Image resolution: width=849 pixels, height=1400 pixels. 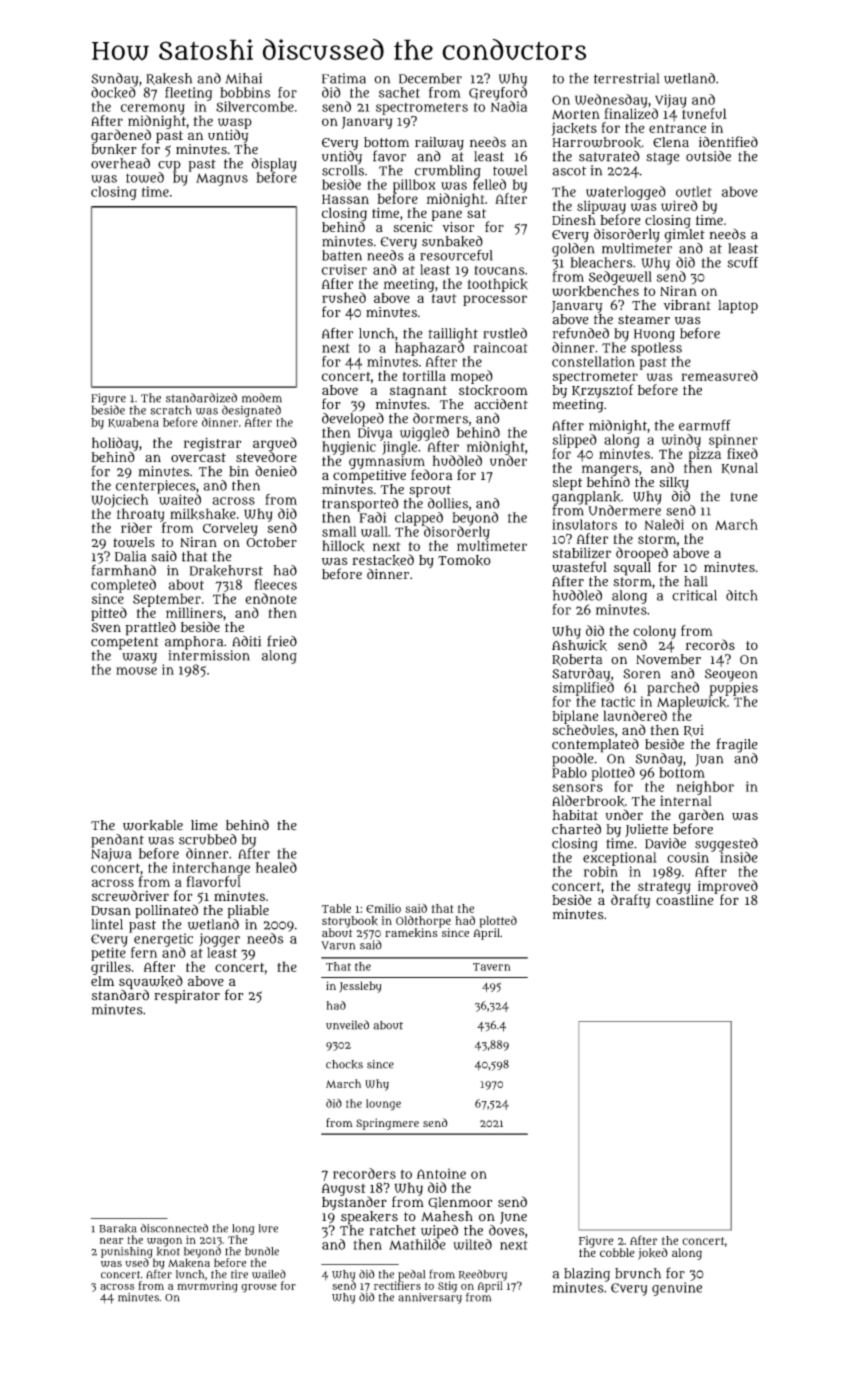 What do you see at coordinates (276, 867) in the screenshot?
I see `healed` at bounding box center [276, 867].
